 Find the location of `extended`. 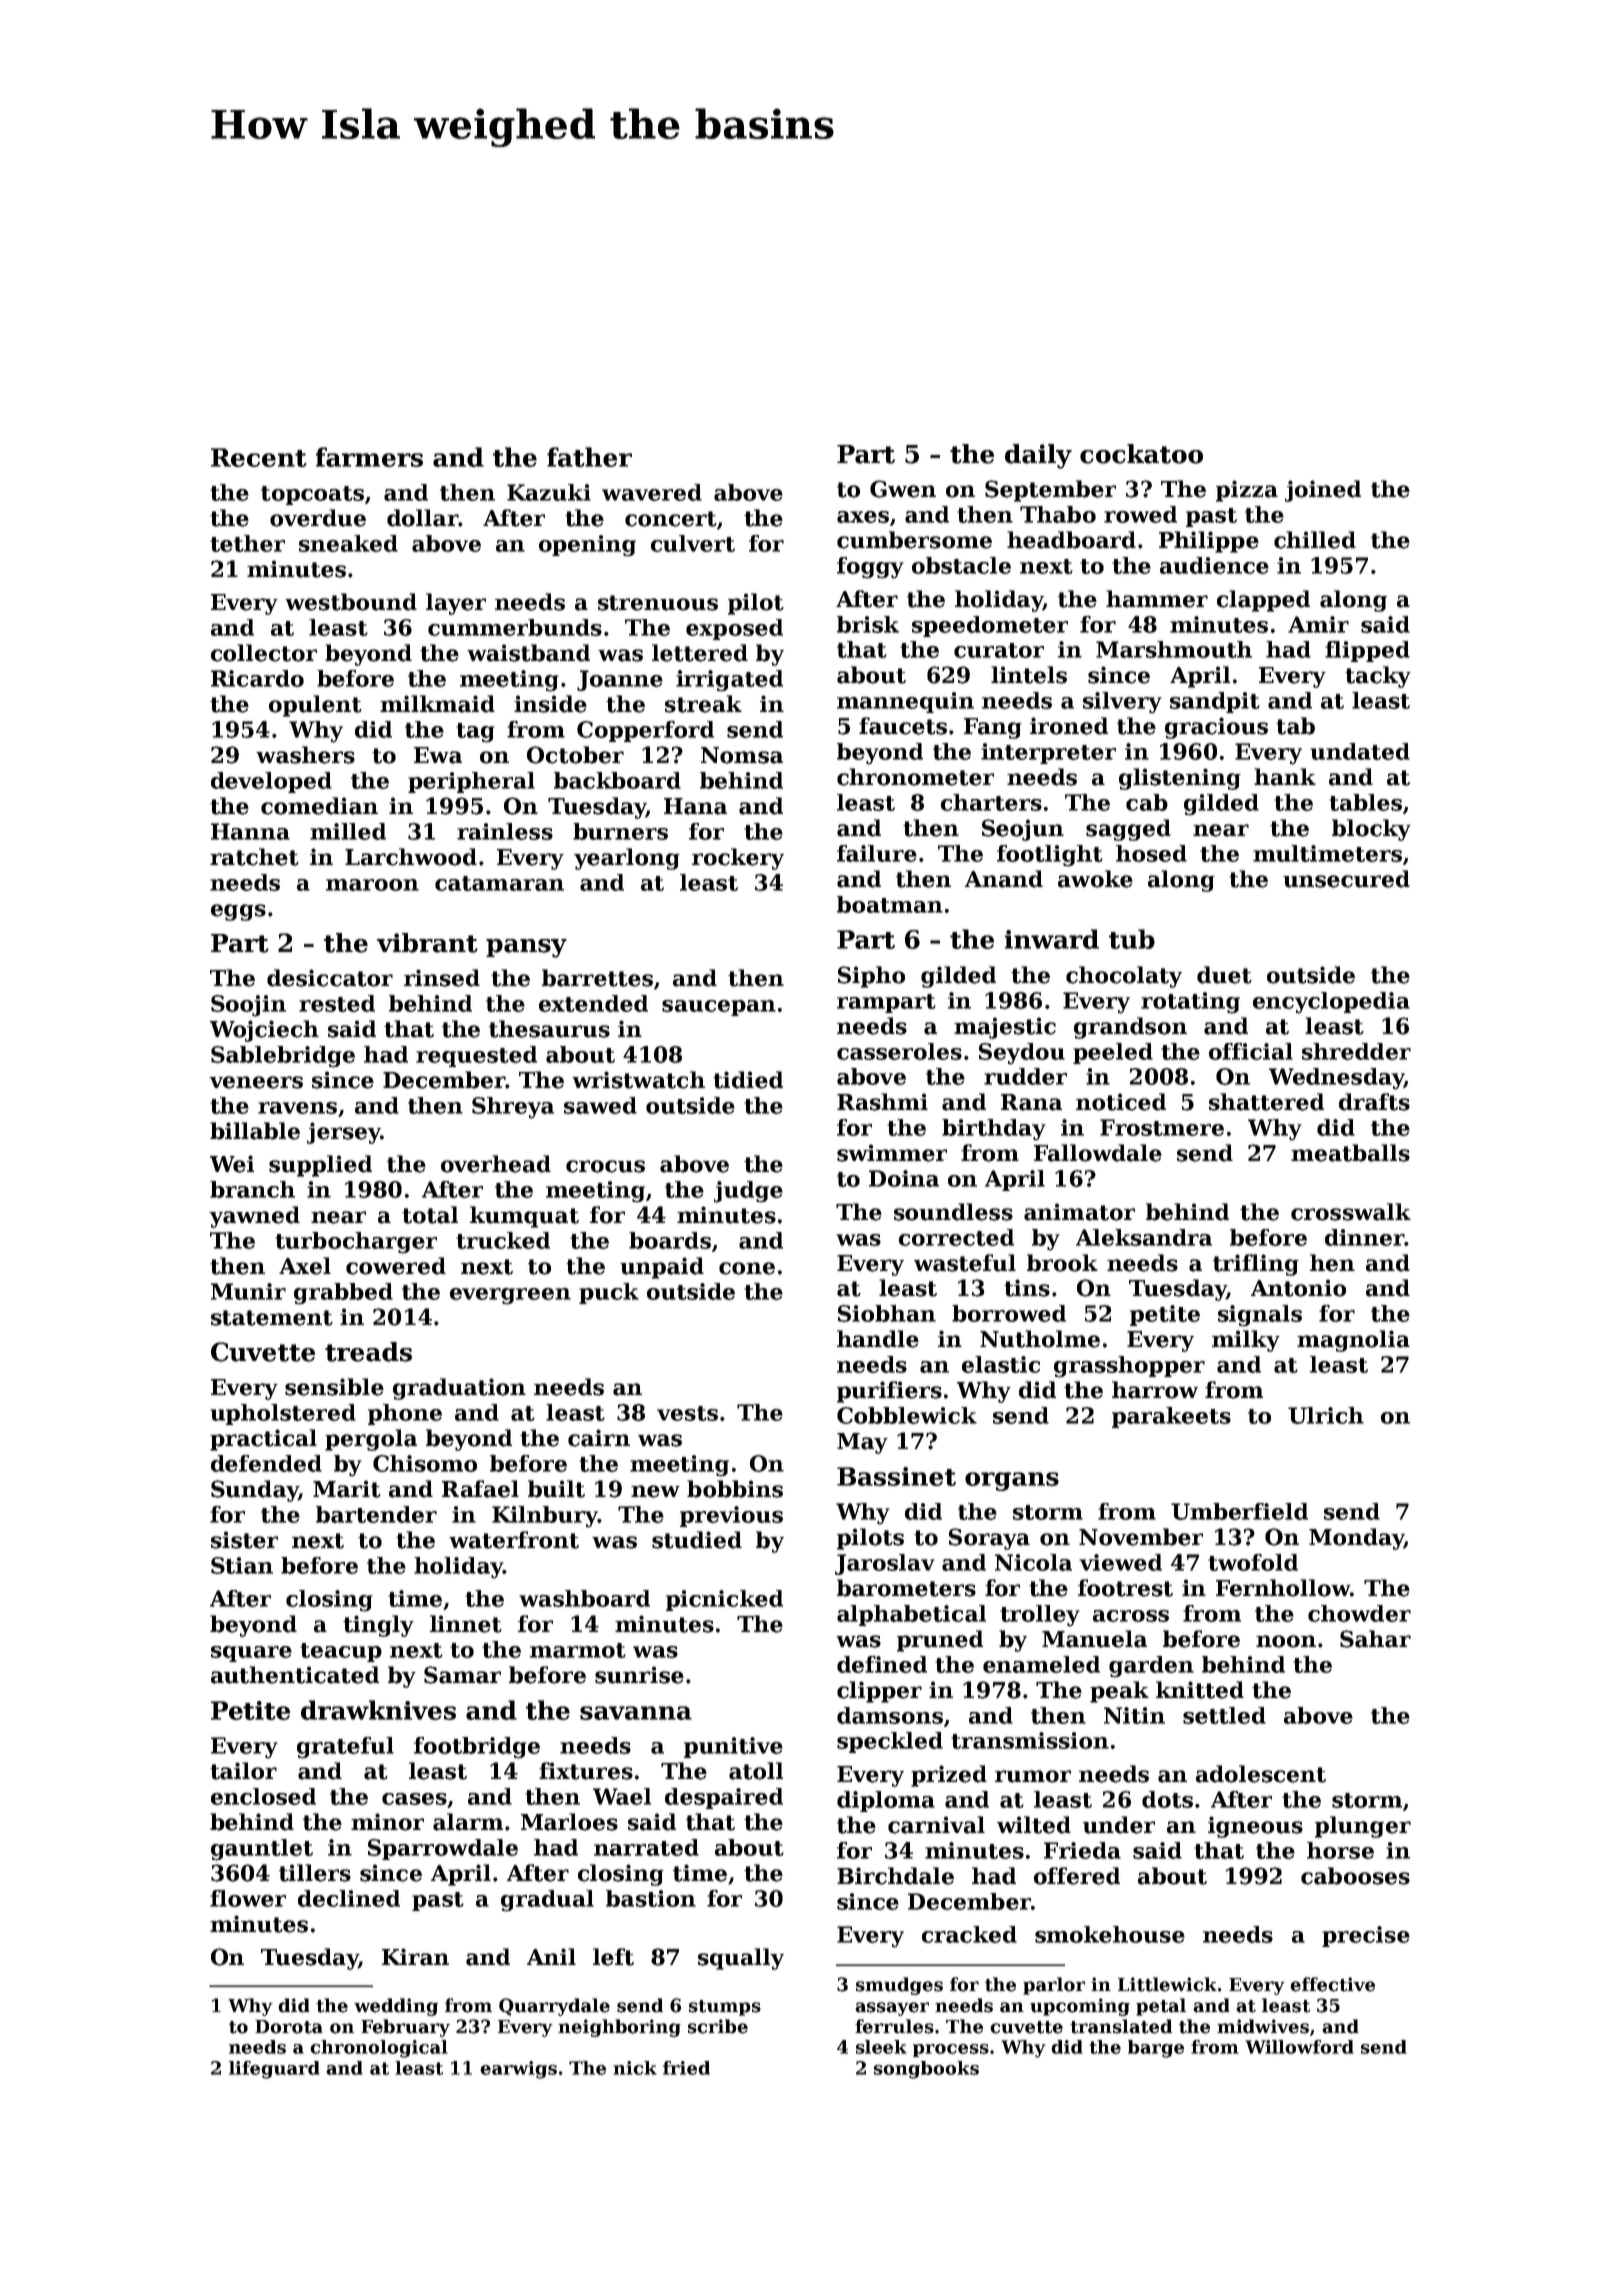

extended is located at coordinates (593, 1003).
